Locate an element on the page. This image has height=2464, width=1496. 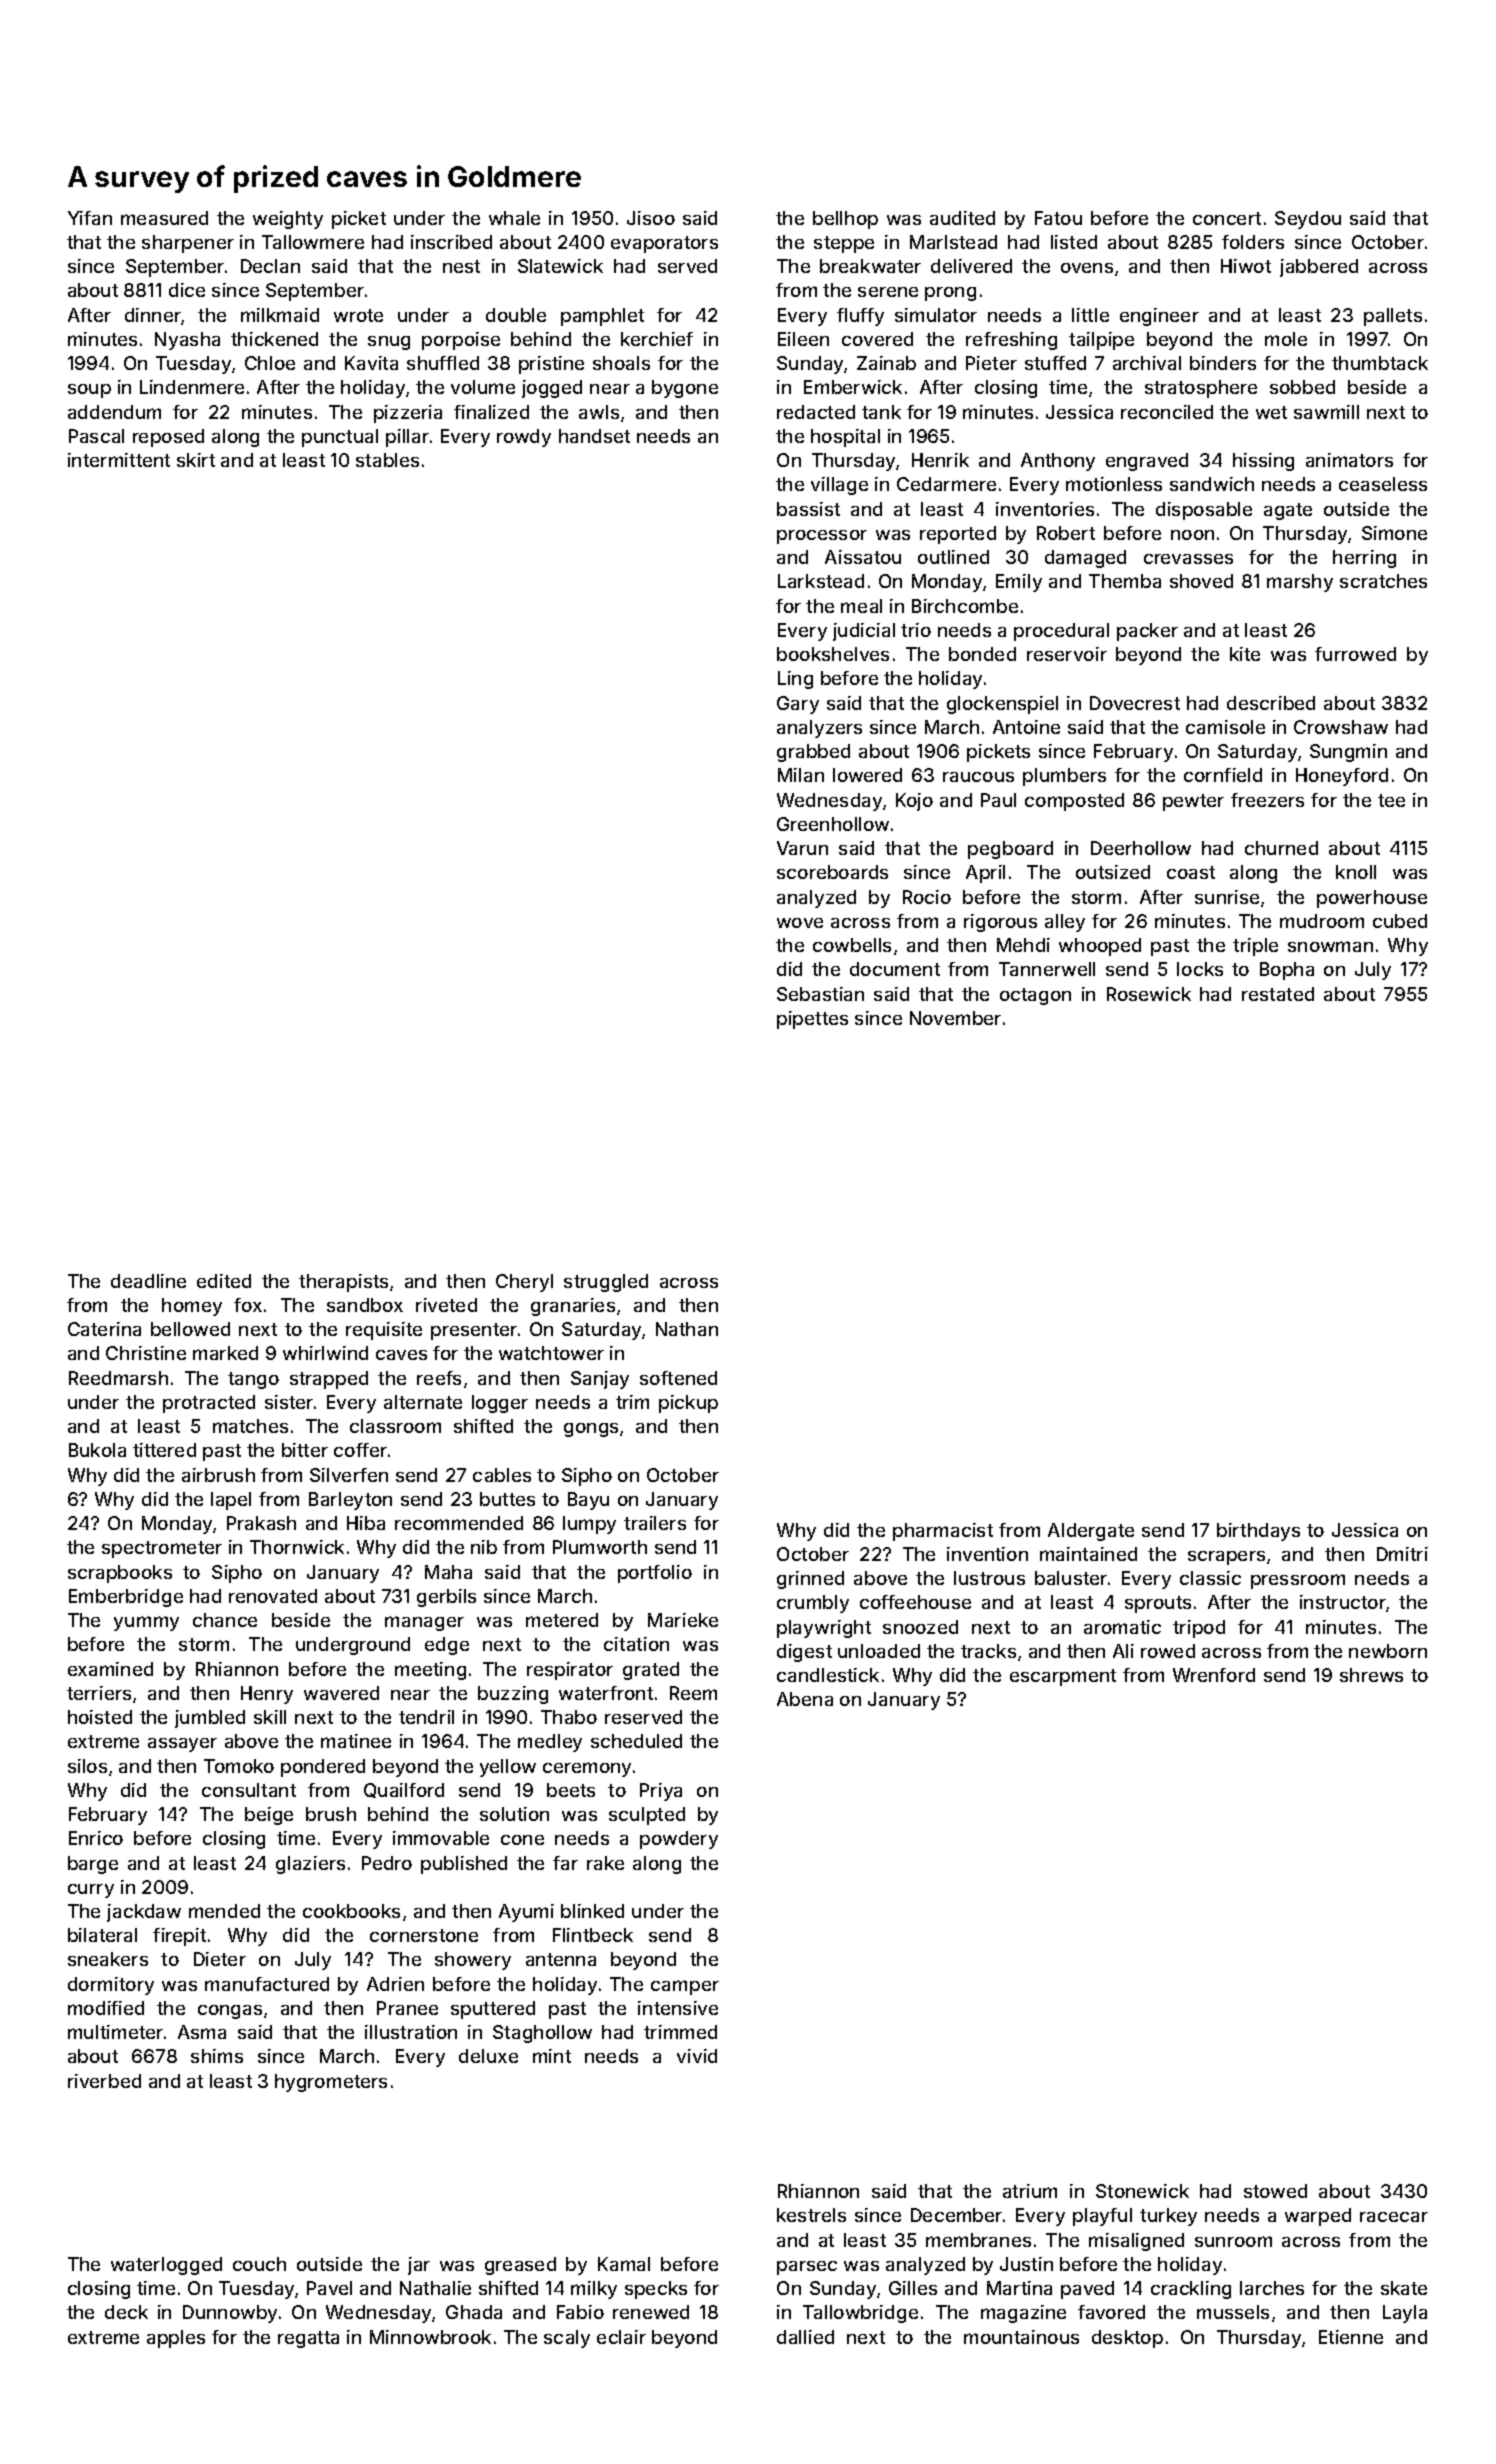
turkey is located at coordinates (1168, 2217).
